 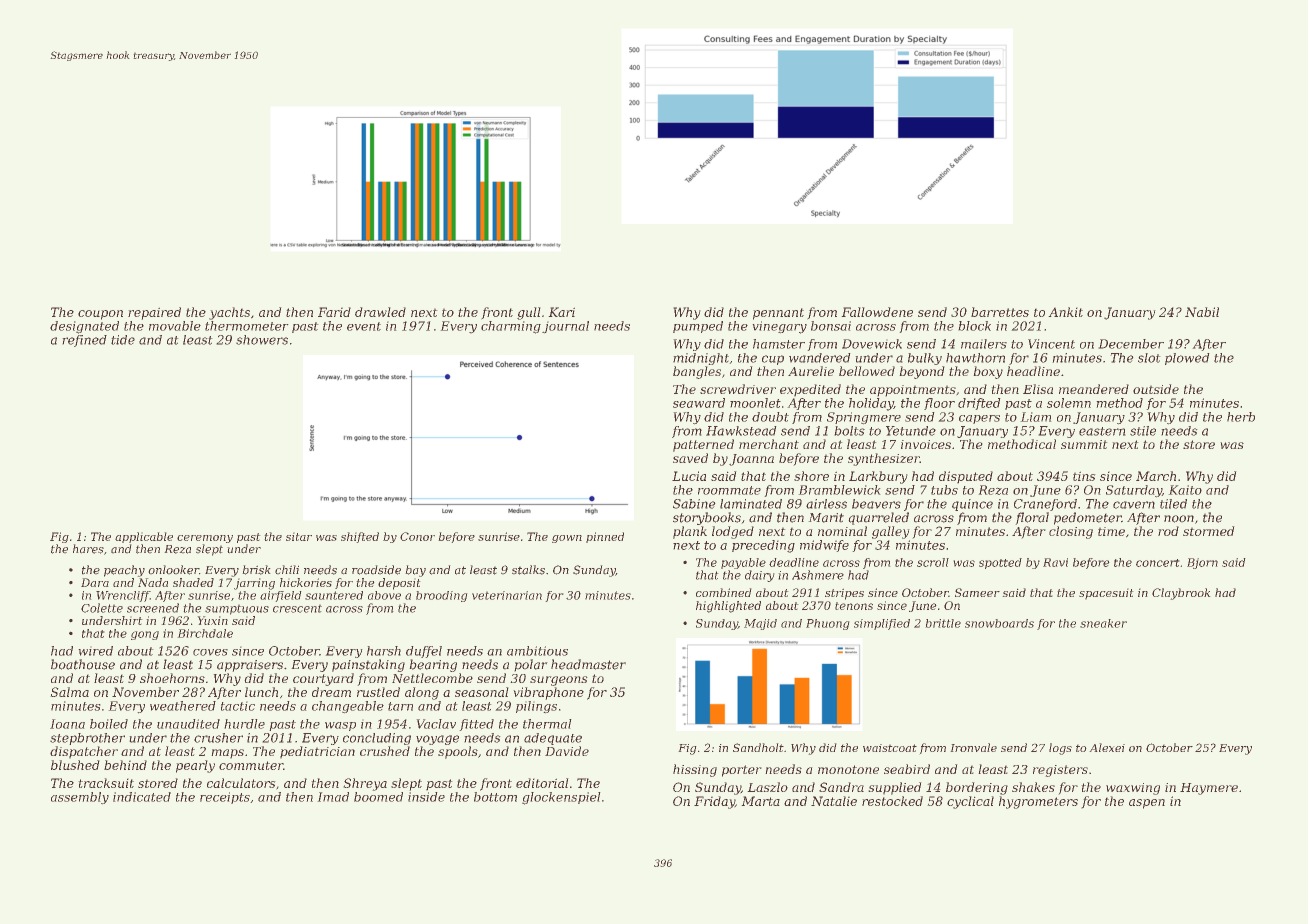 I want to click on commuter, so click(x=251, y=765).
